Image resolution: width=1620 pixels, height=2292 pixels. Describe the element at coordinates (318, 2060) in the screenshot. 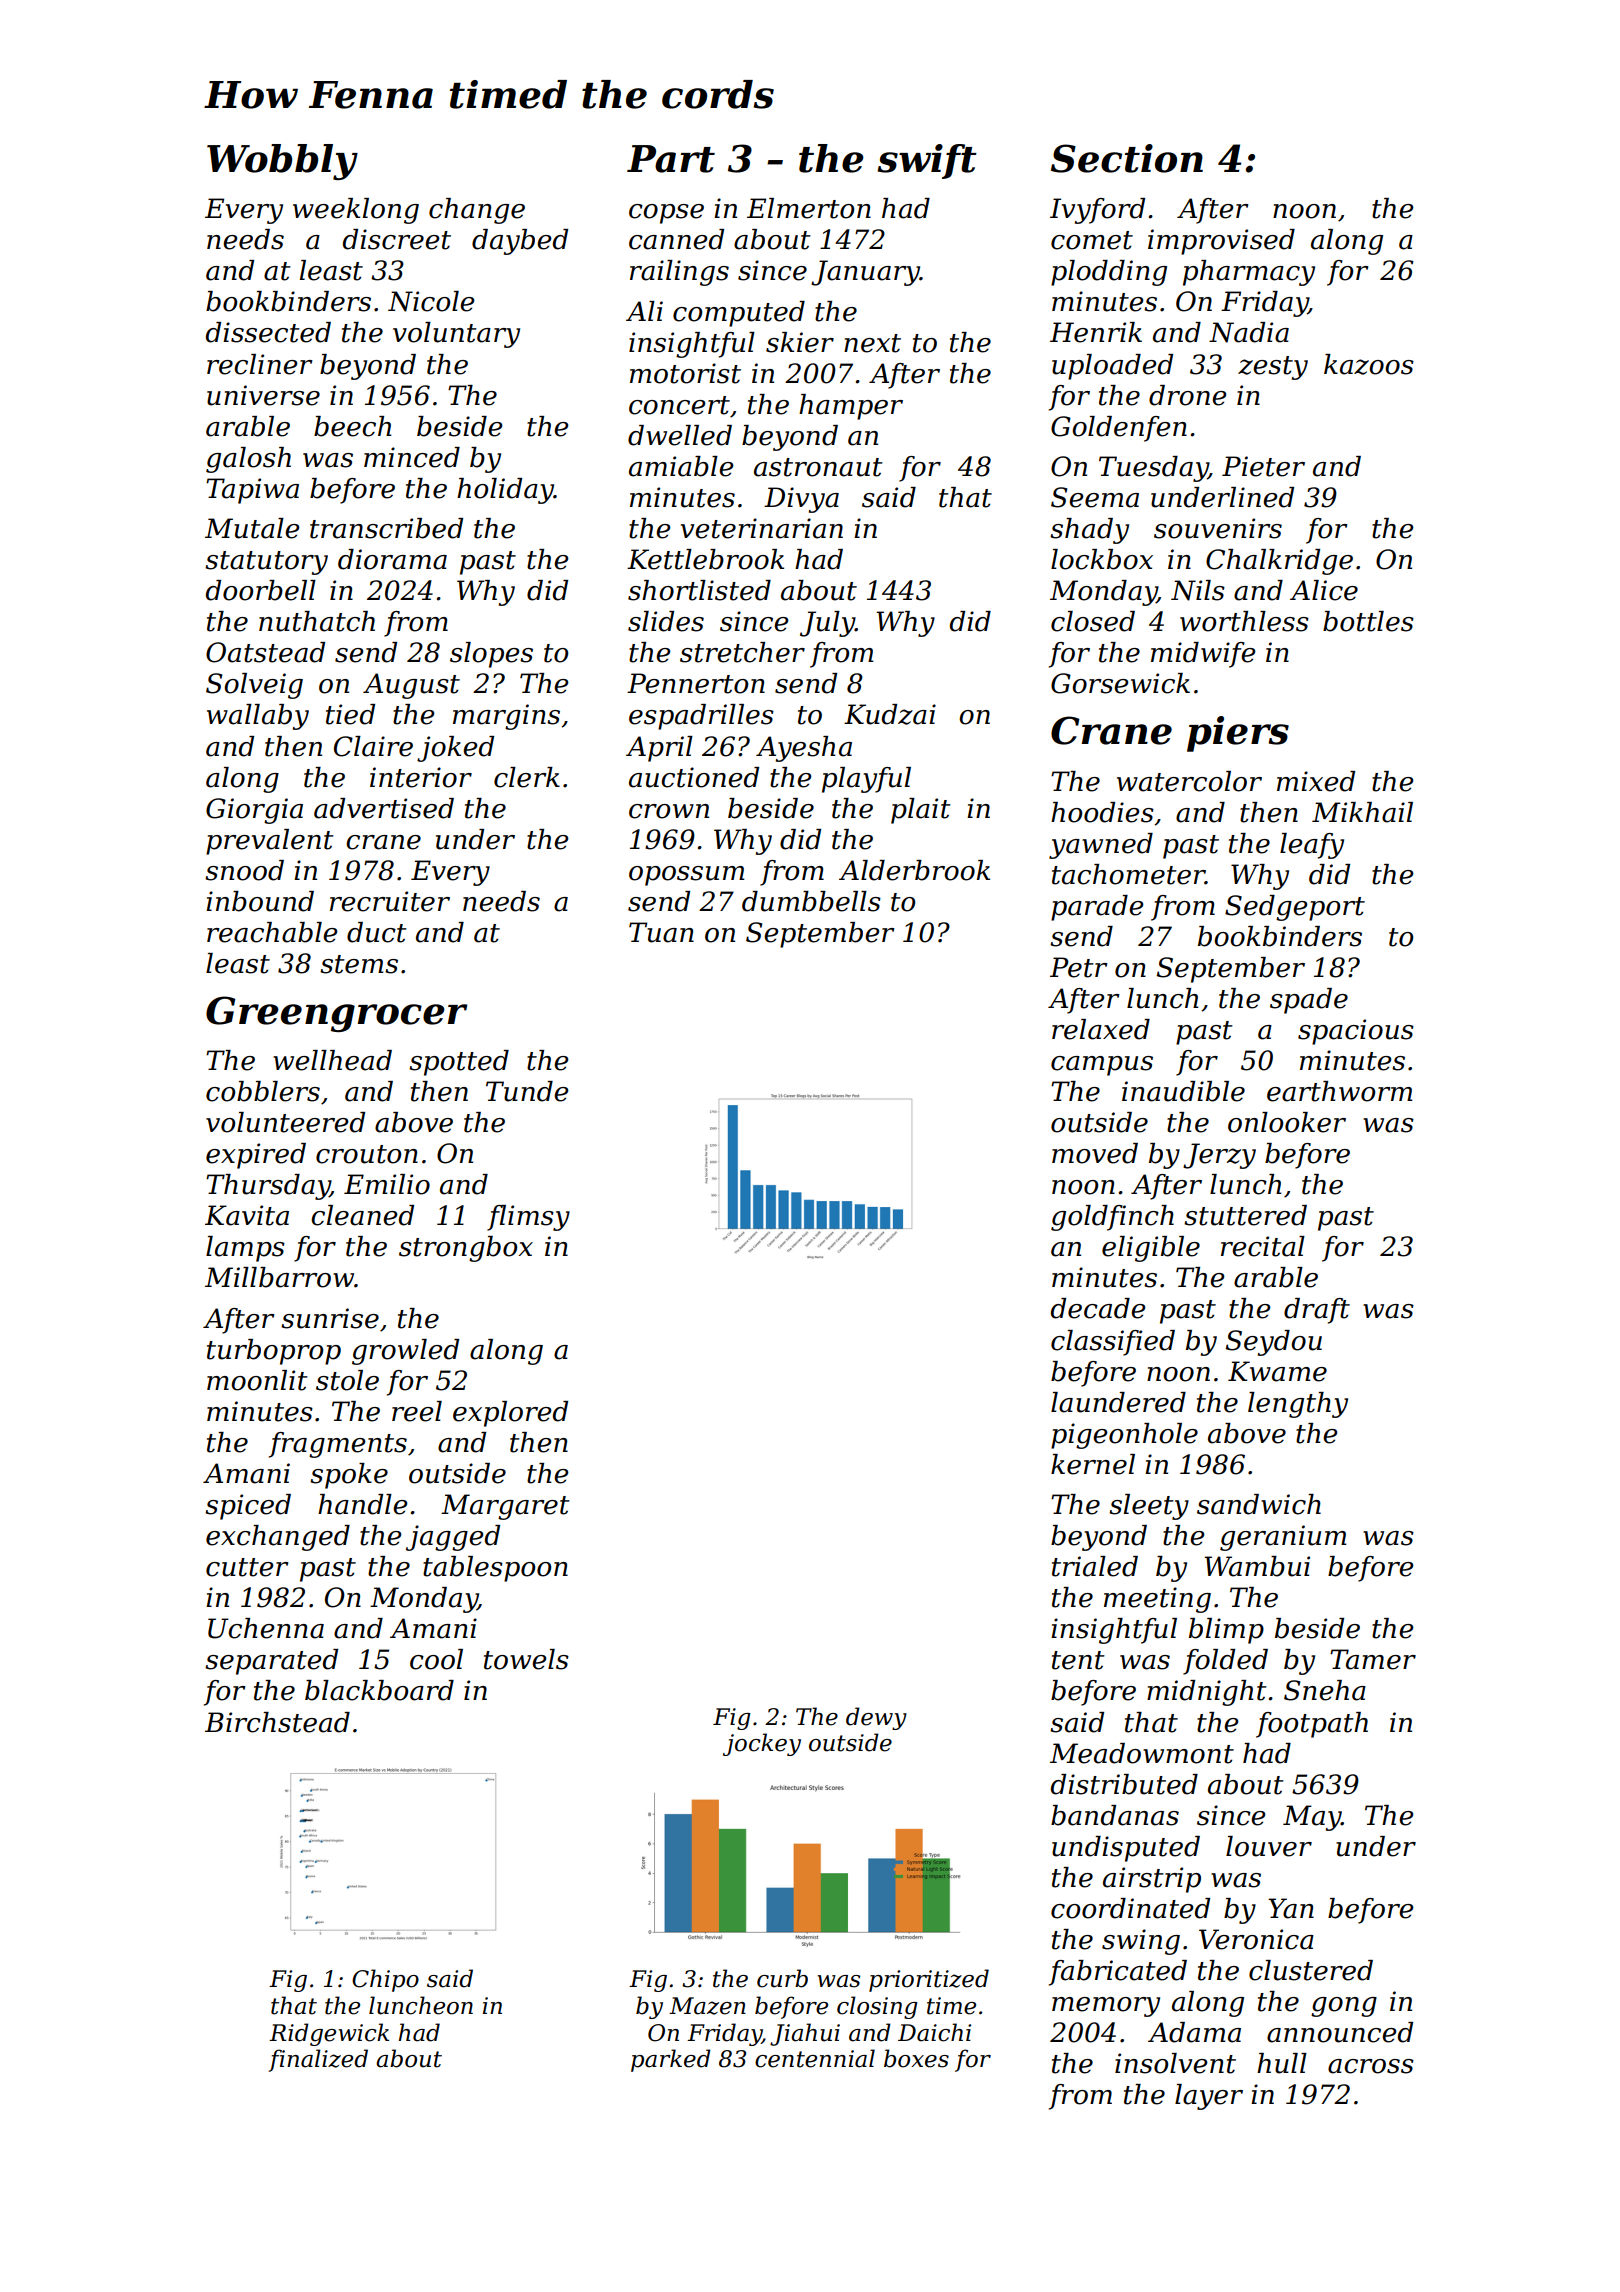

I see `finalized` at that location.
